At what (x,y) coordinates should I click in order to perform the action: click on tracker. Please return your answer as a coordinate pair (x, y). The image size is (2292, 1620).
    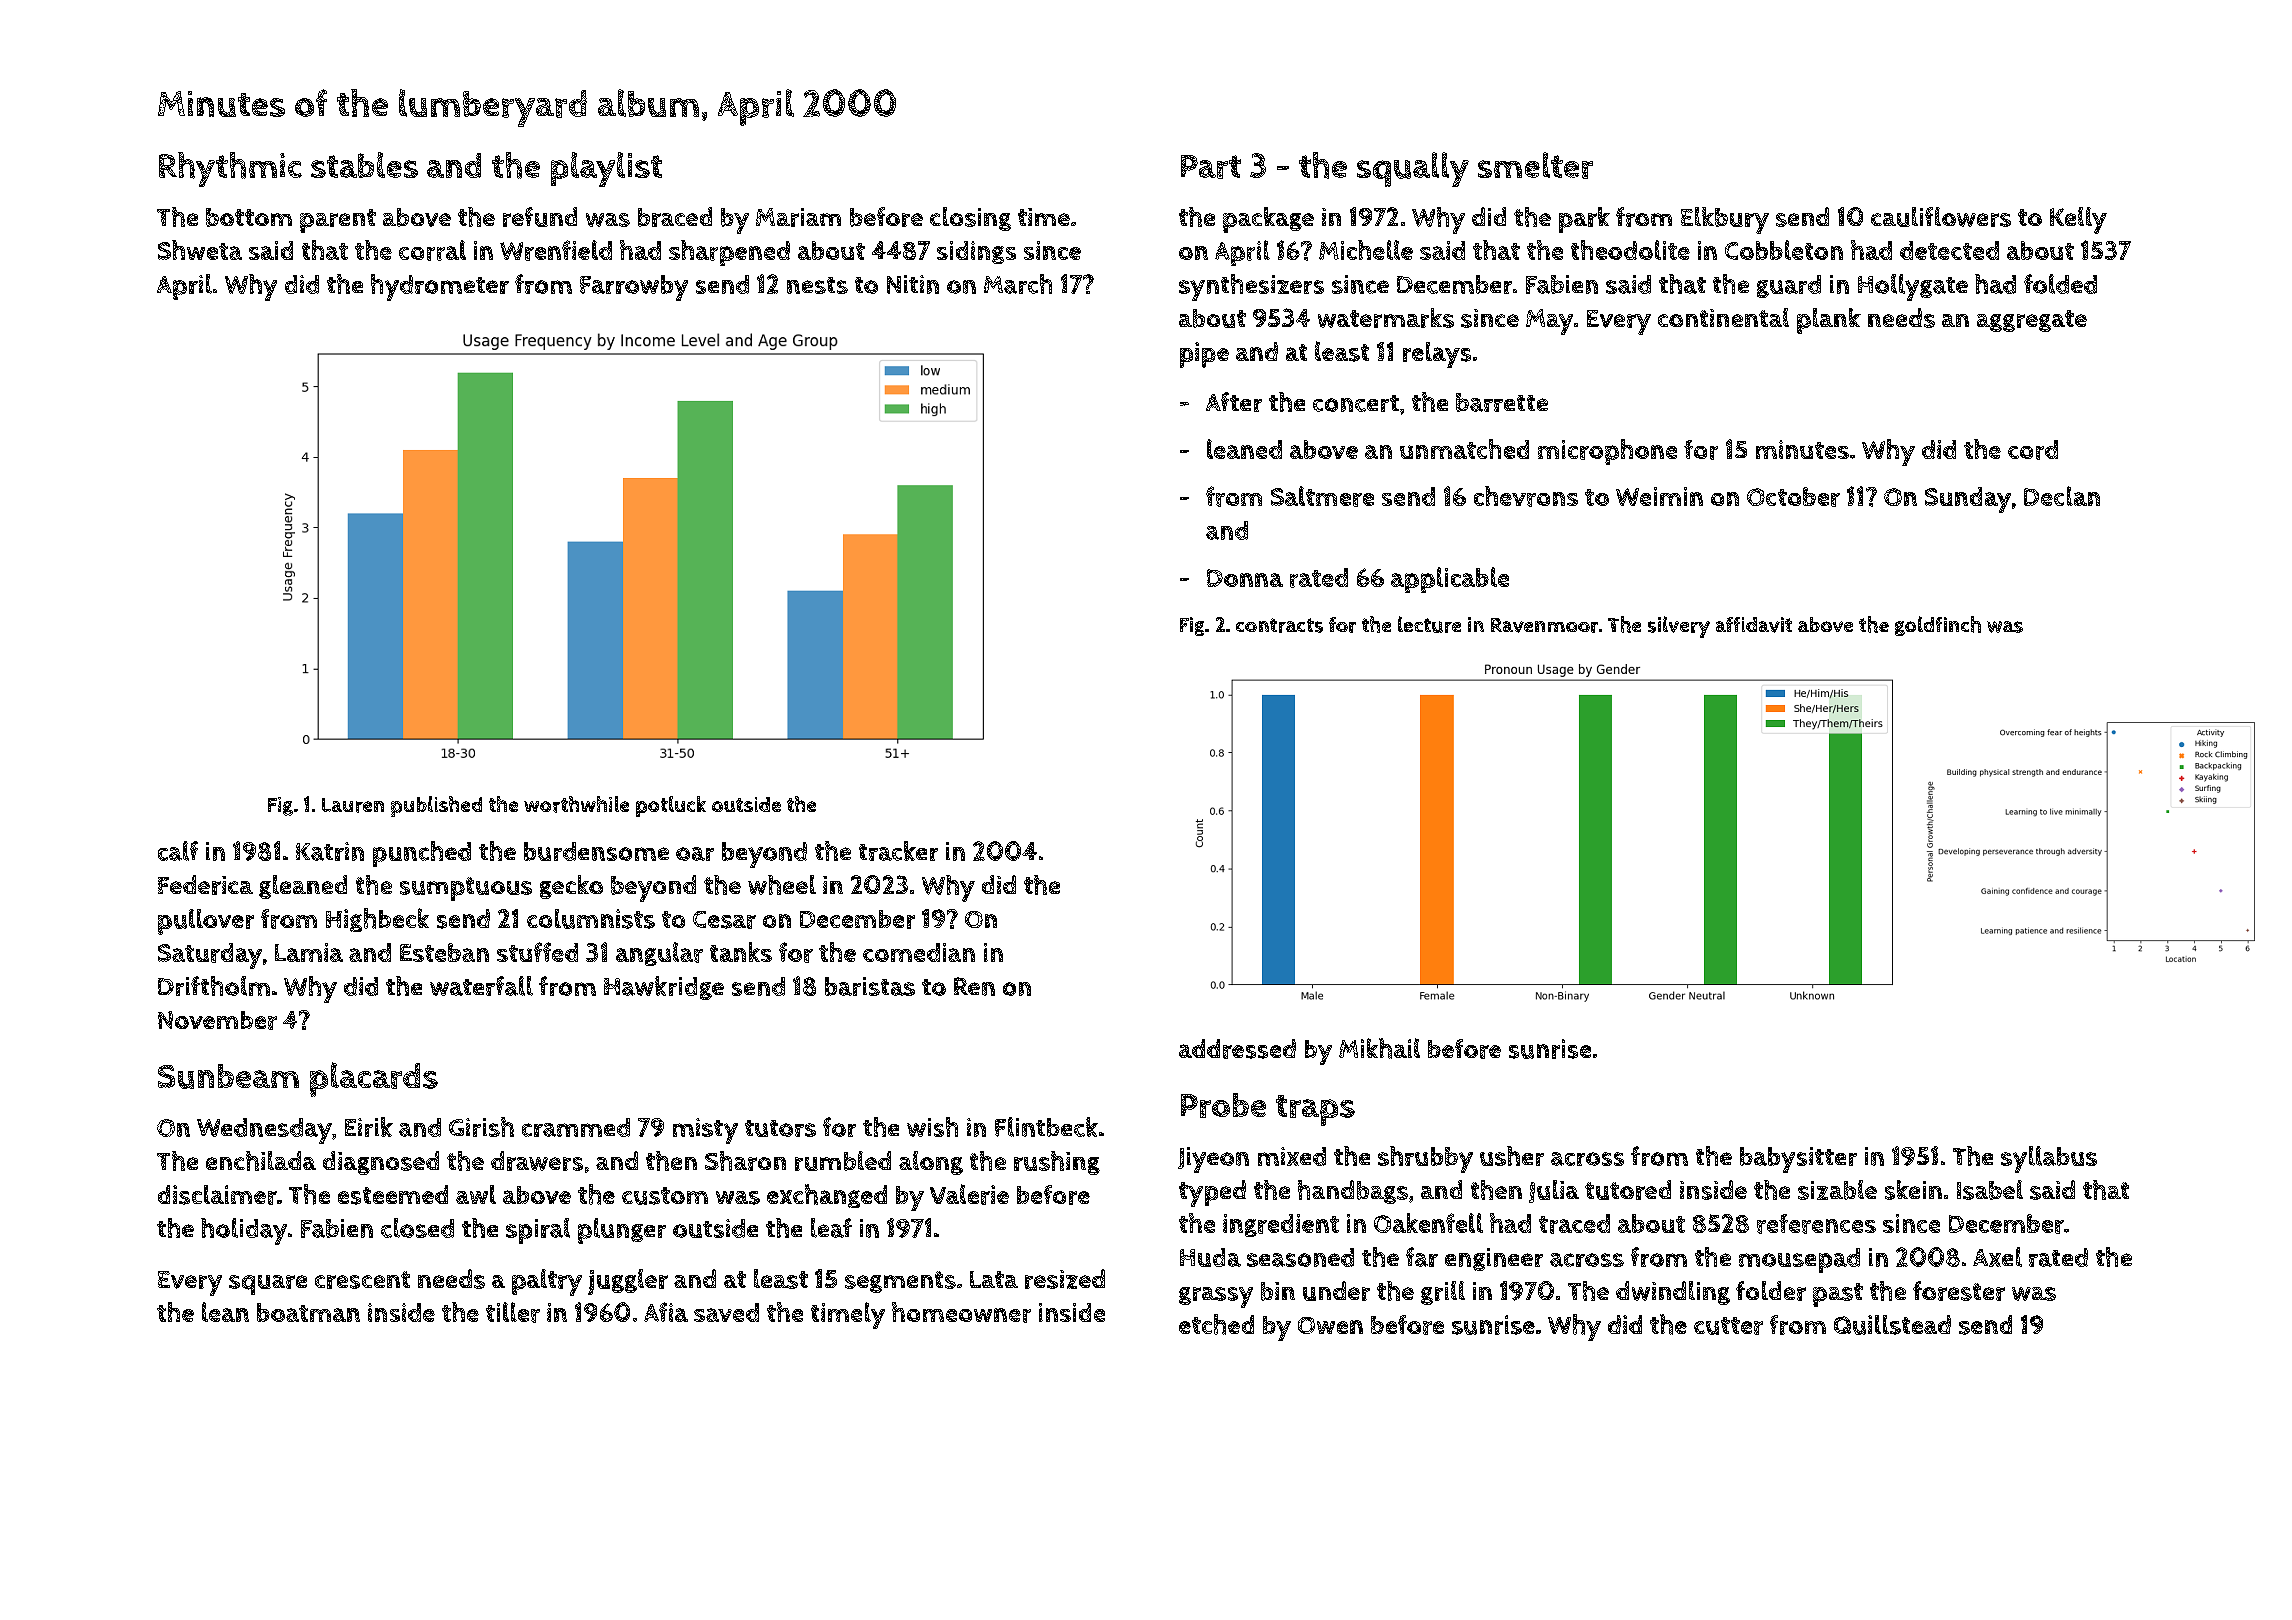
    Looking at the image, I should click on (898, 851).
